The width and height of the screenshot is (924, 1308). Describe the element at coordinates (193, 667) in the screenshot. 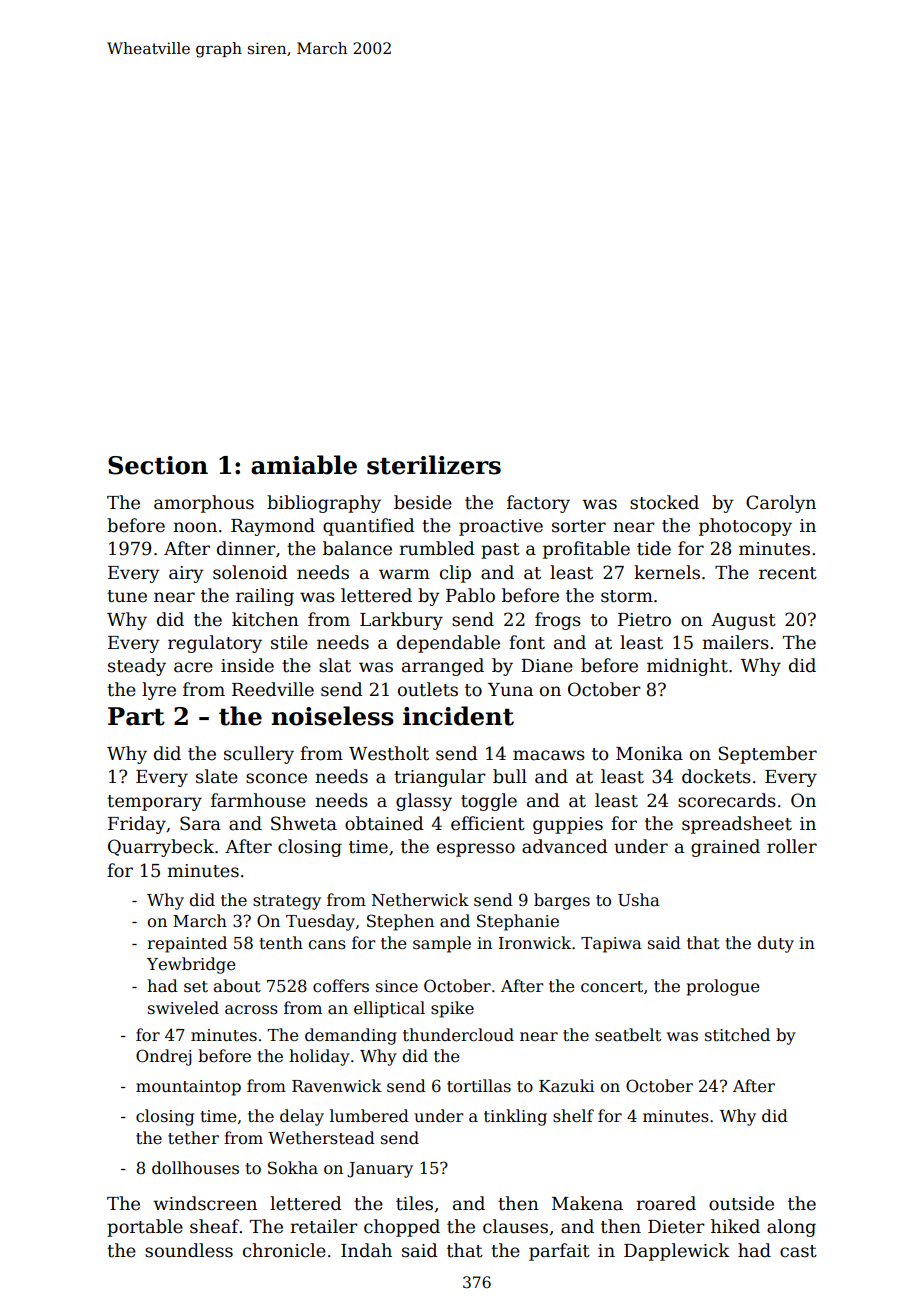

I see `acre` at that location.
